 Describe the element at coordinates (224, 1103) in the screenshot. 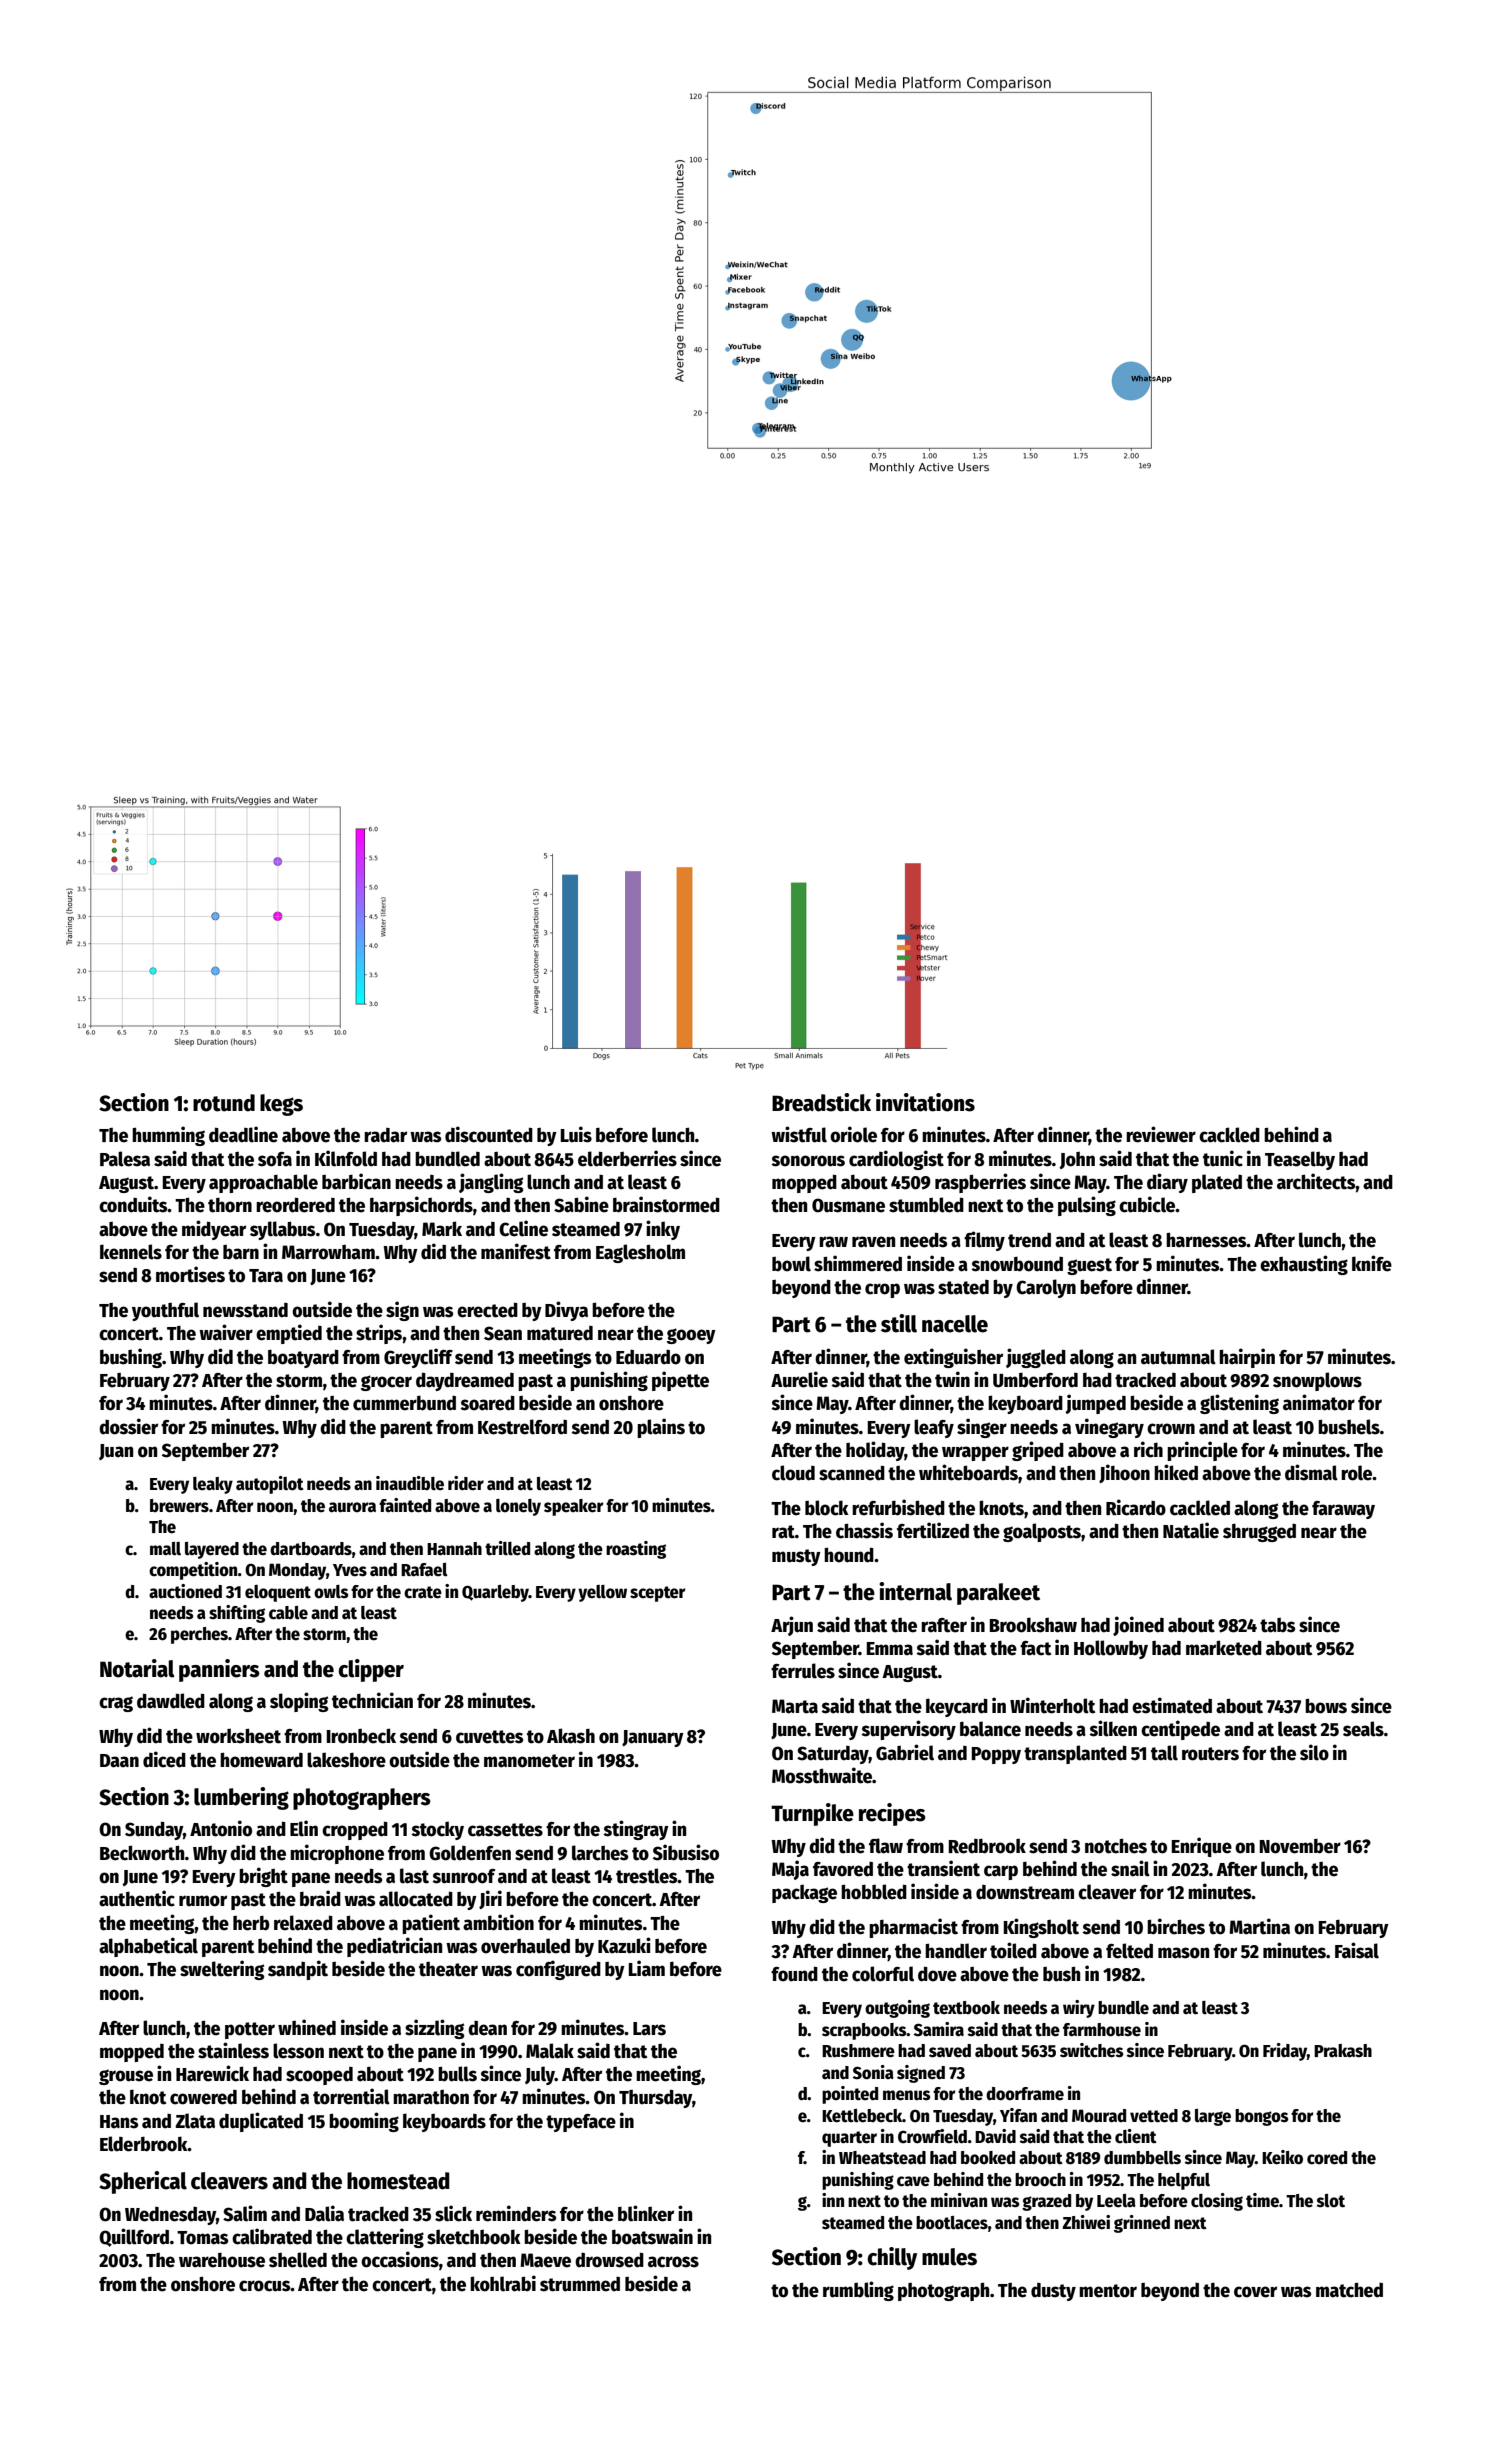

I see `rotund` at that location.
